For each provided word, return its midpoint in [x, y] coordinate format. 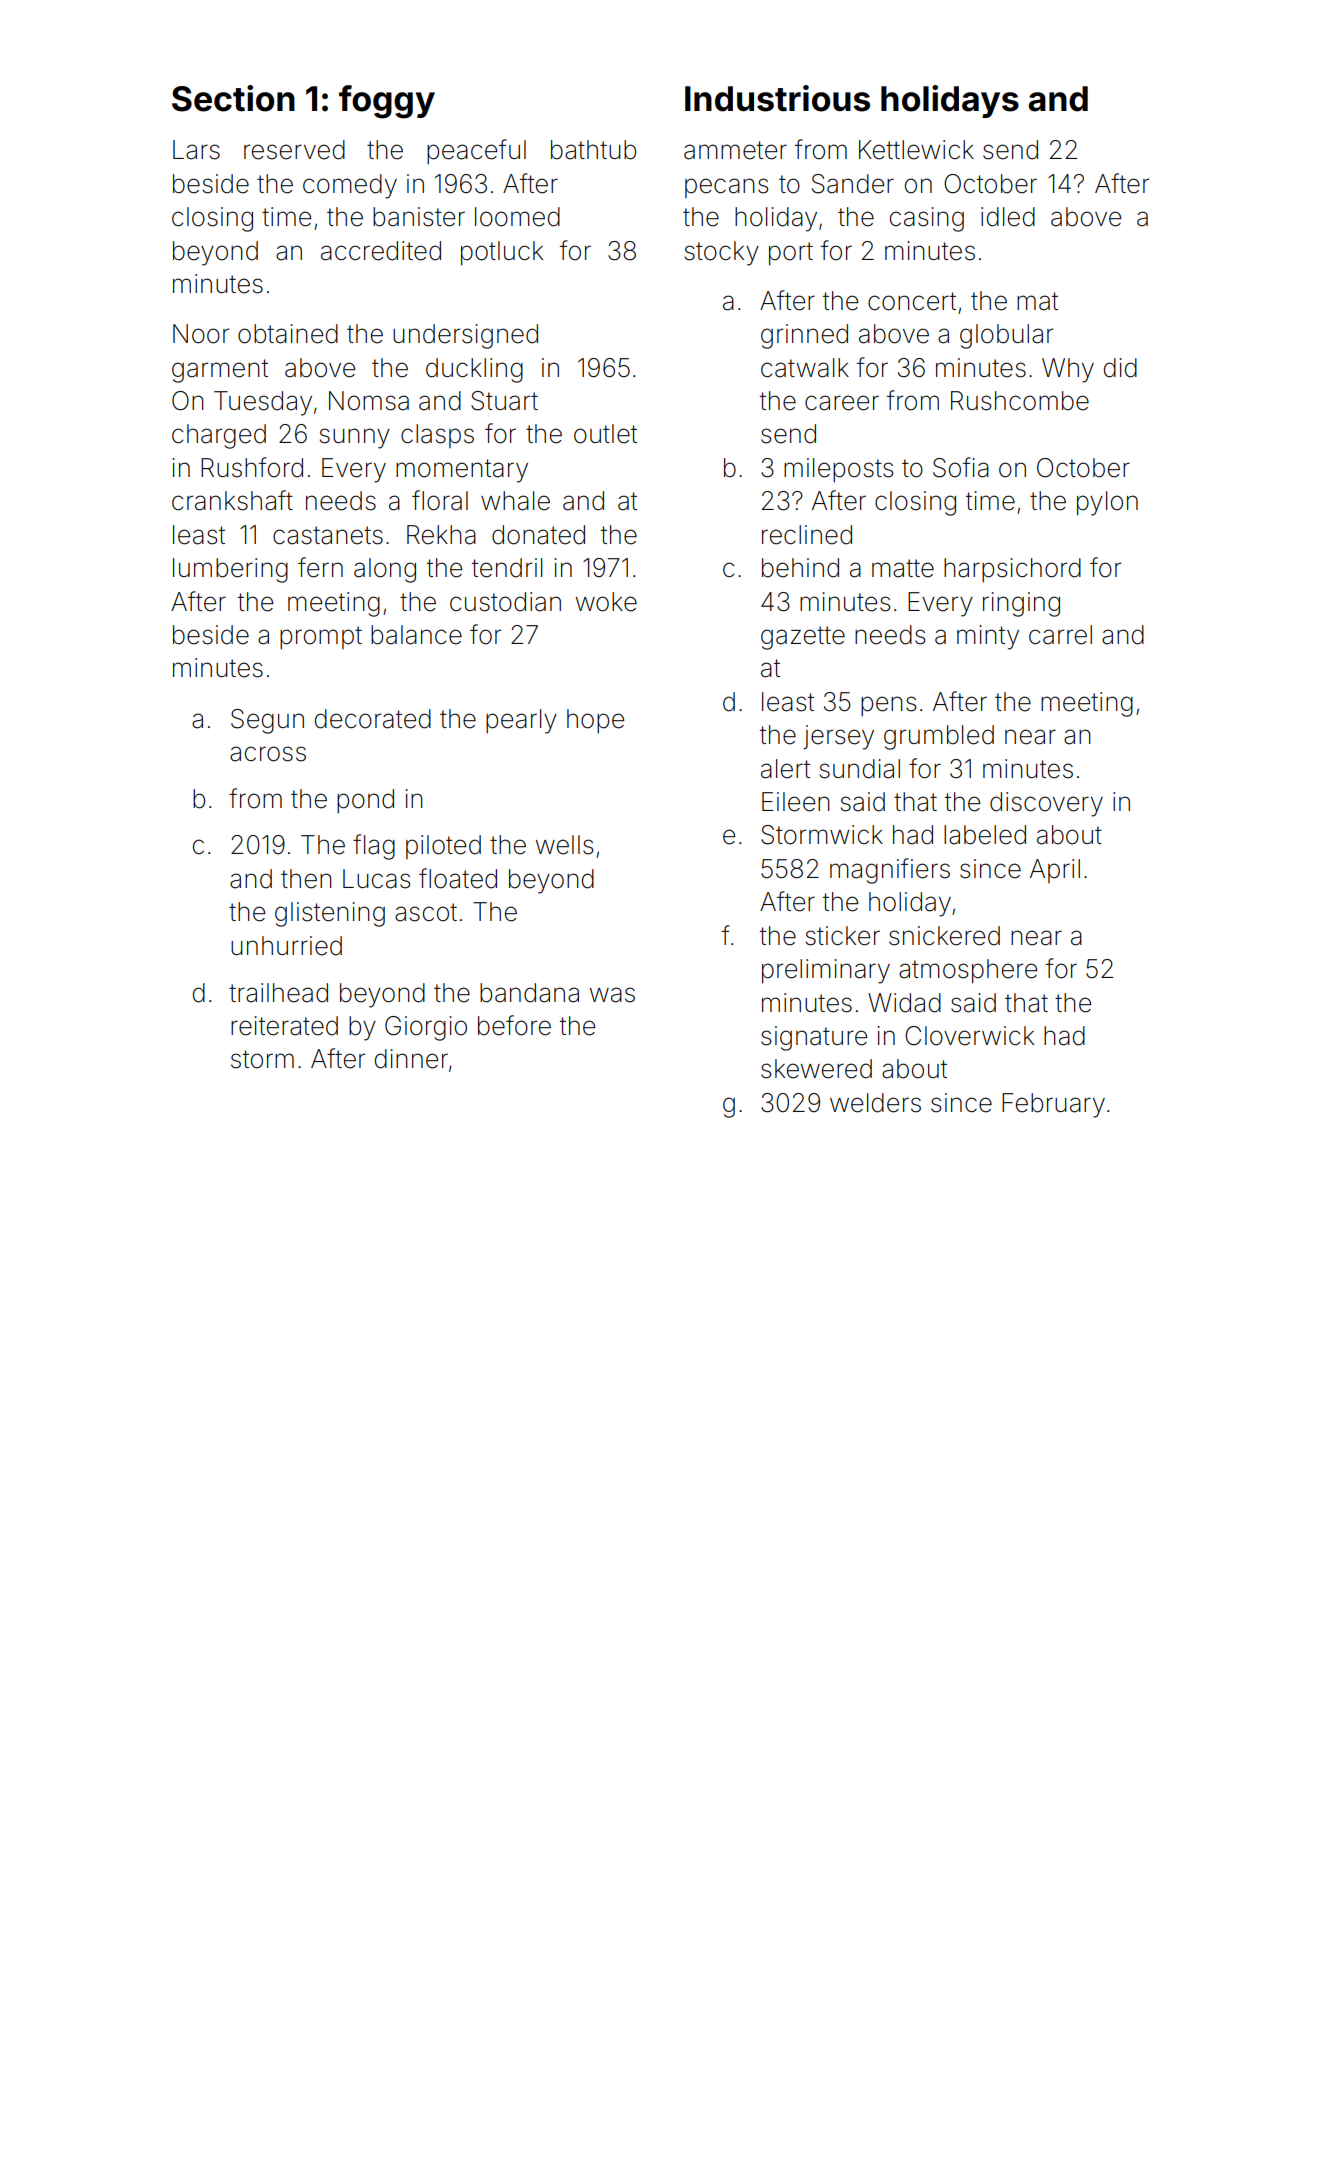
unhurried [286, 946]
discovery [1046, 804]
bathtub [593, 150]
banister [419, 217]
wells [564, 845]
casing [927, 219]
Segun [267, 721]
